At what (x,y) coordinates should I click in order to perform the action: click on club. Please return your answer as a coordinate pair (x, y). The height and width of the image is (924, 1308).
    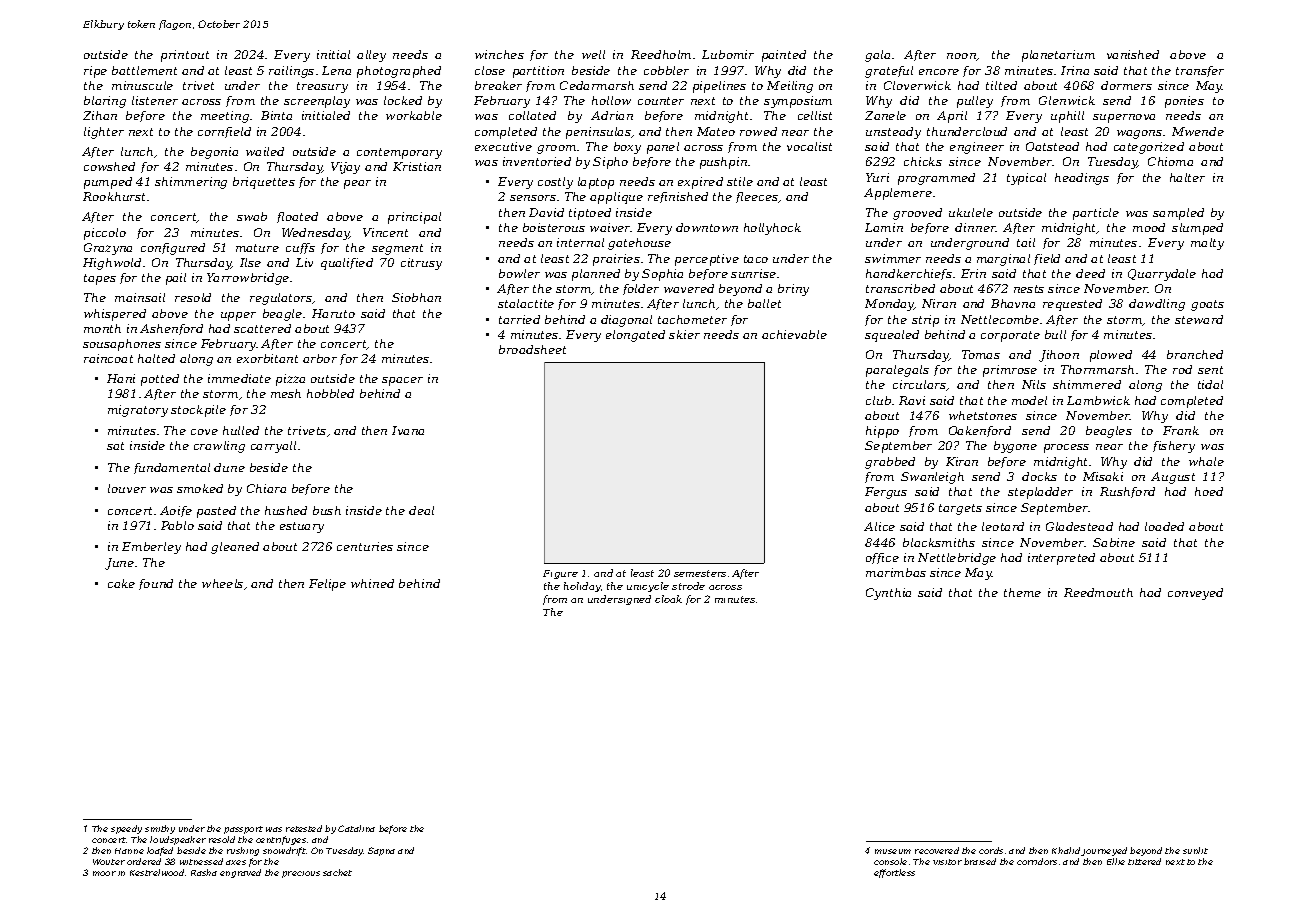
    Looking at the image, I should click on (878, 400).
